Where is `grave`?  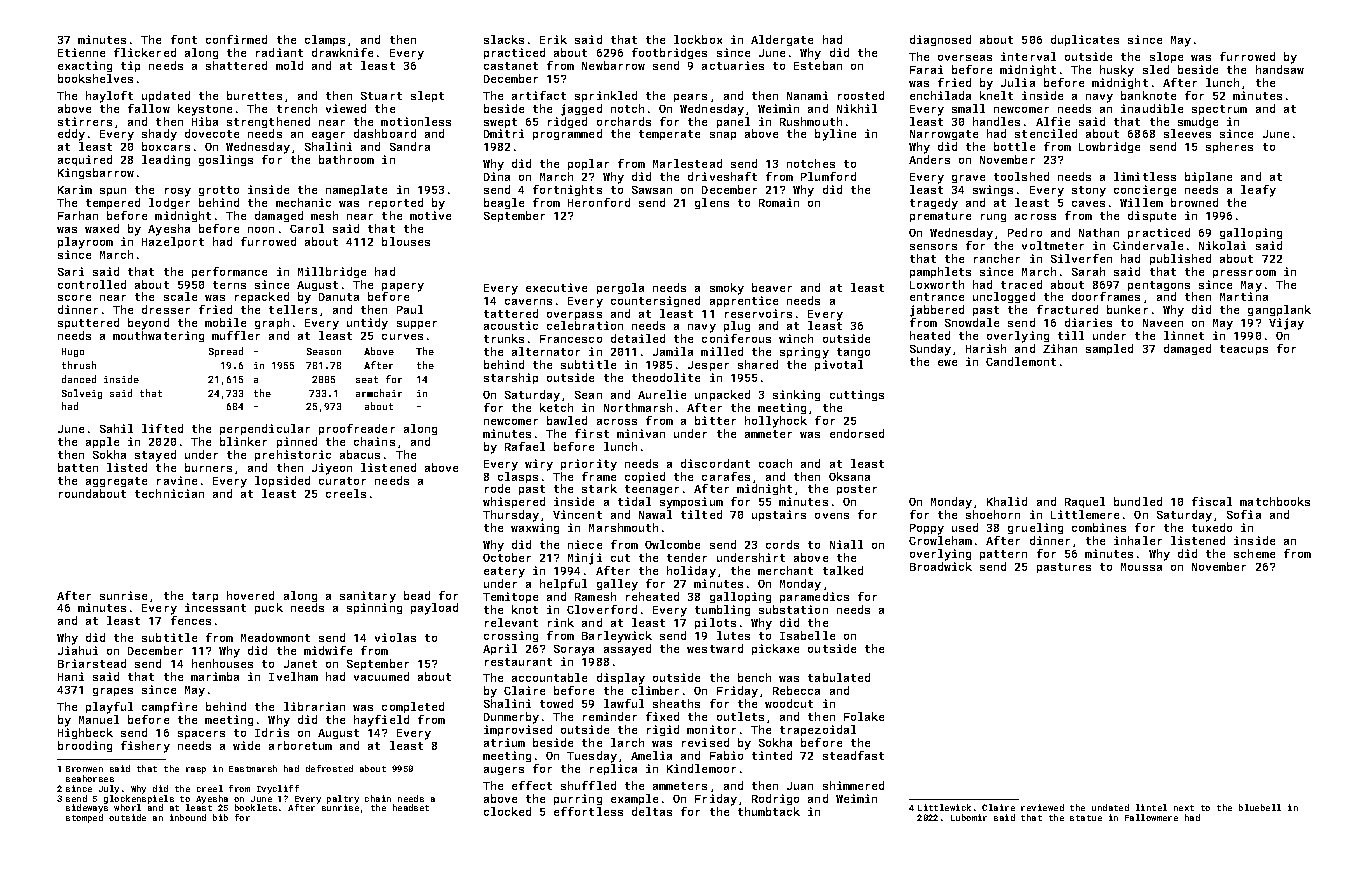 grave is located at coordinates (968, 179).
